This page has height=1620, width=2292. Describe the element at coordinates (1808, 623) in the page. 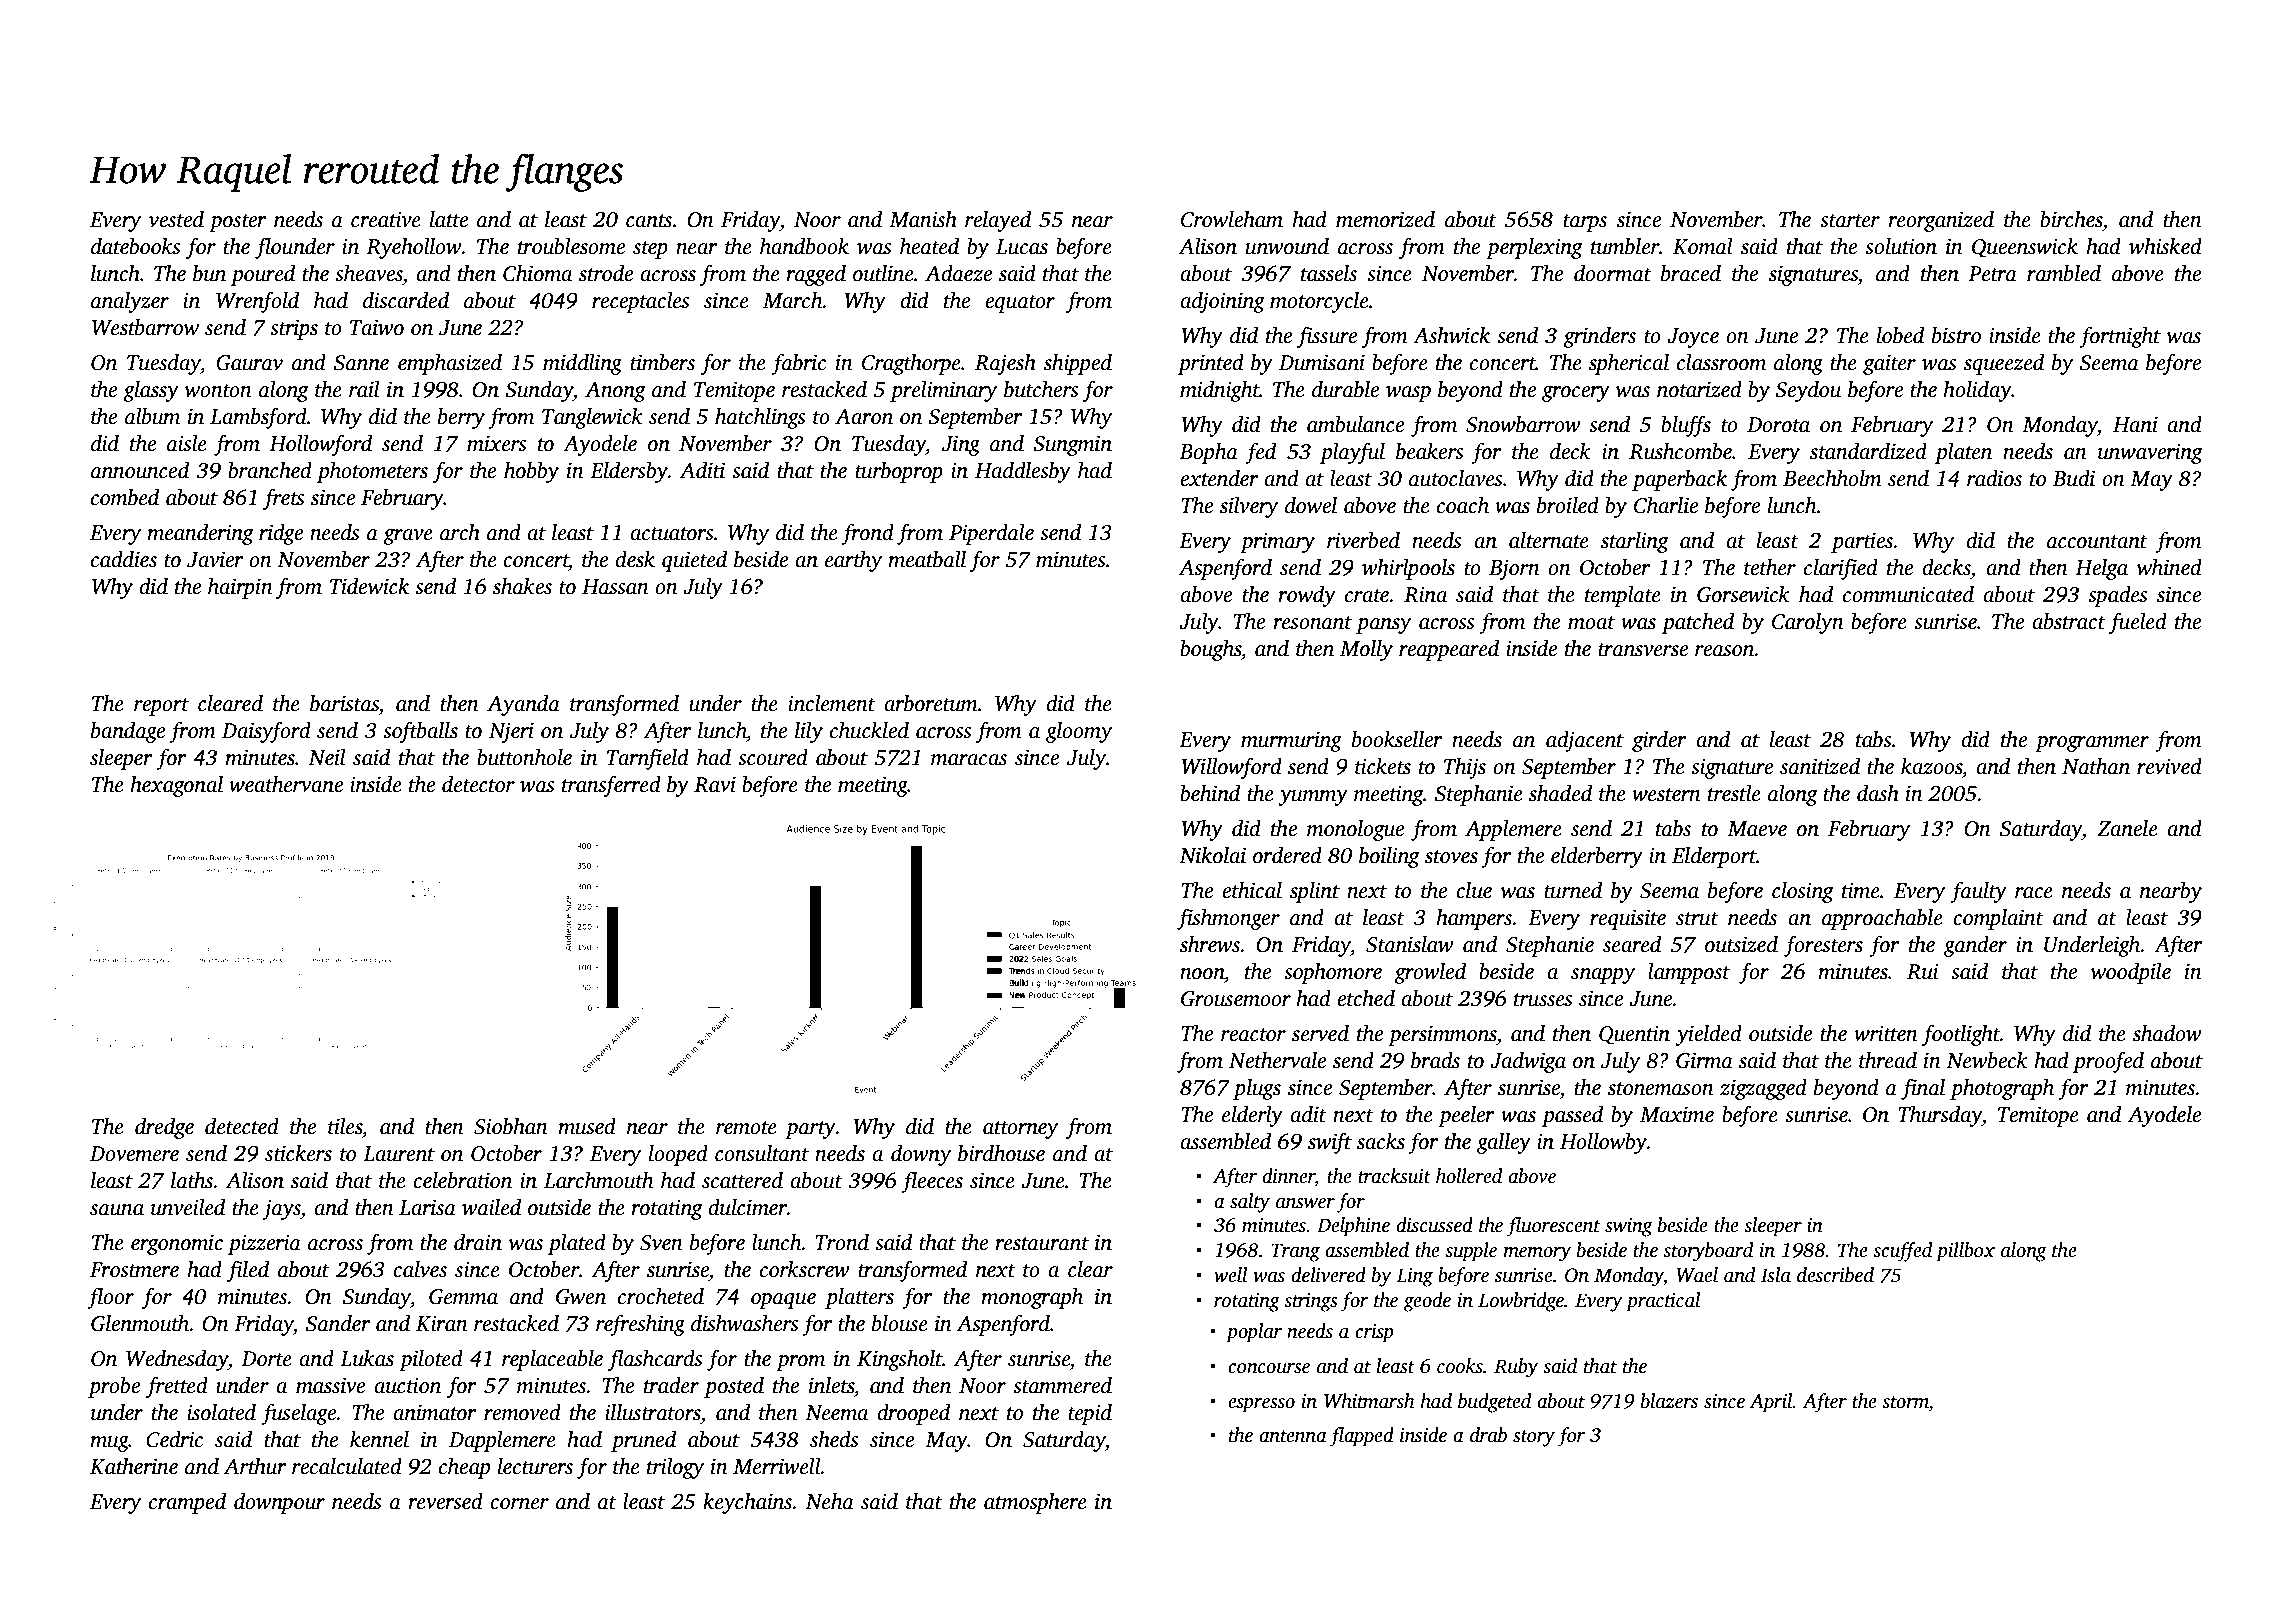

I see `Carolyn` at that location.
